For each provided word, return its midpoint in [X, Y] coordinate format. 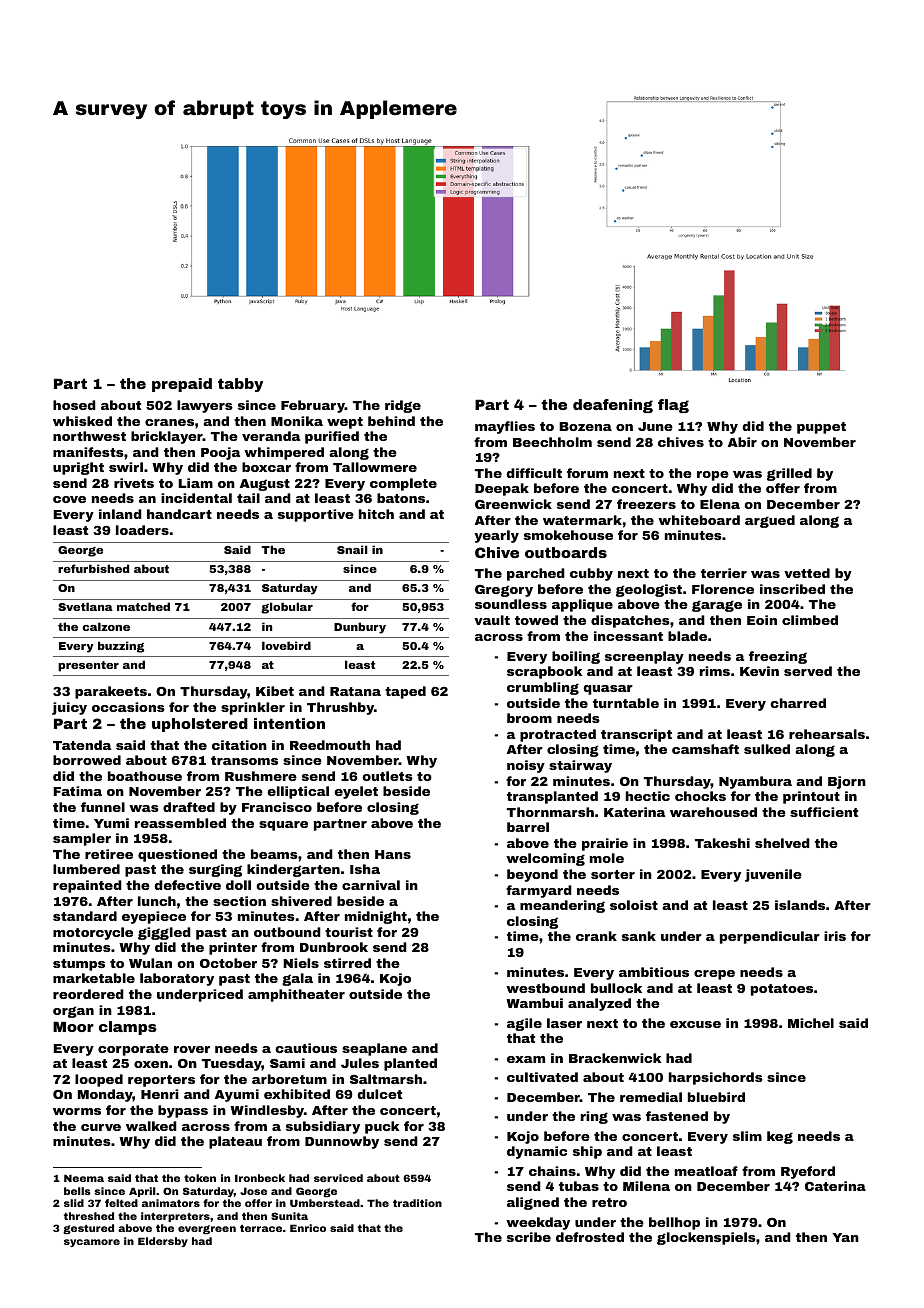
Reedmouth [330, 745]
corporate [133, 1050]
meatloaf [706, 1171]
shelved [782, 843]
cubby [591, 574]
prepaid [182, 385]
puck [382, 1127]
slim [747, 1136]
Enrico [308, 1228]
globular [287, 608]
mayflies [505, 427]
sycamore [92, 1243]
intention [289, 723]
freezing [778, 657]
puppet [821, 428]
